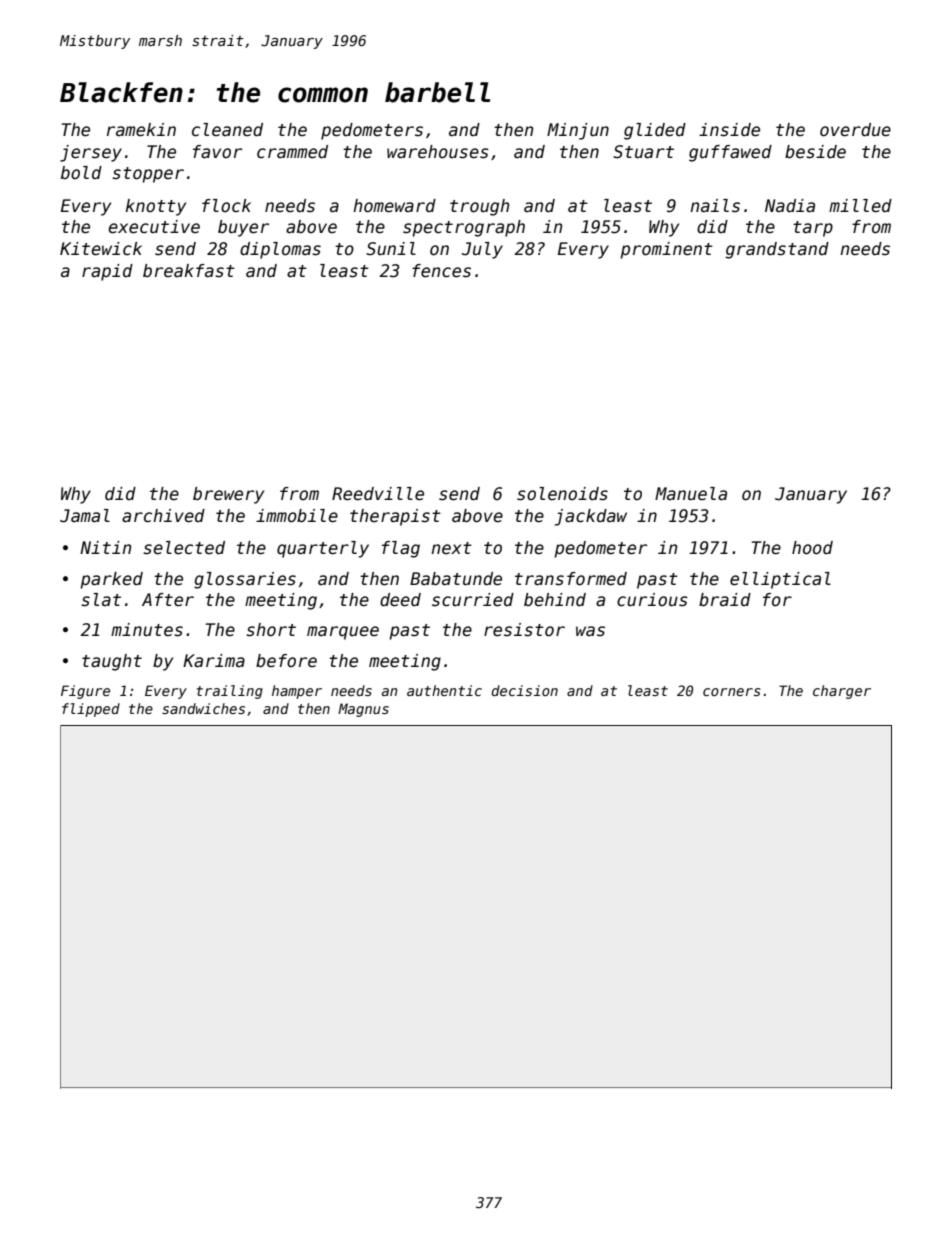  What do you see at coordinates (441, 271) in the document?
I see `fences` at bounding box center [441, 271].
